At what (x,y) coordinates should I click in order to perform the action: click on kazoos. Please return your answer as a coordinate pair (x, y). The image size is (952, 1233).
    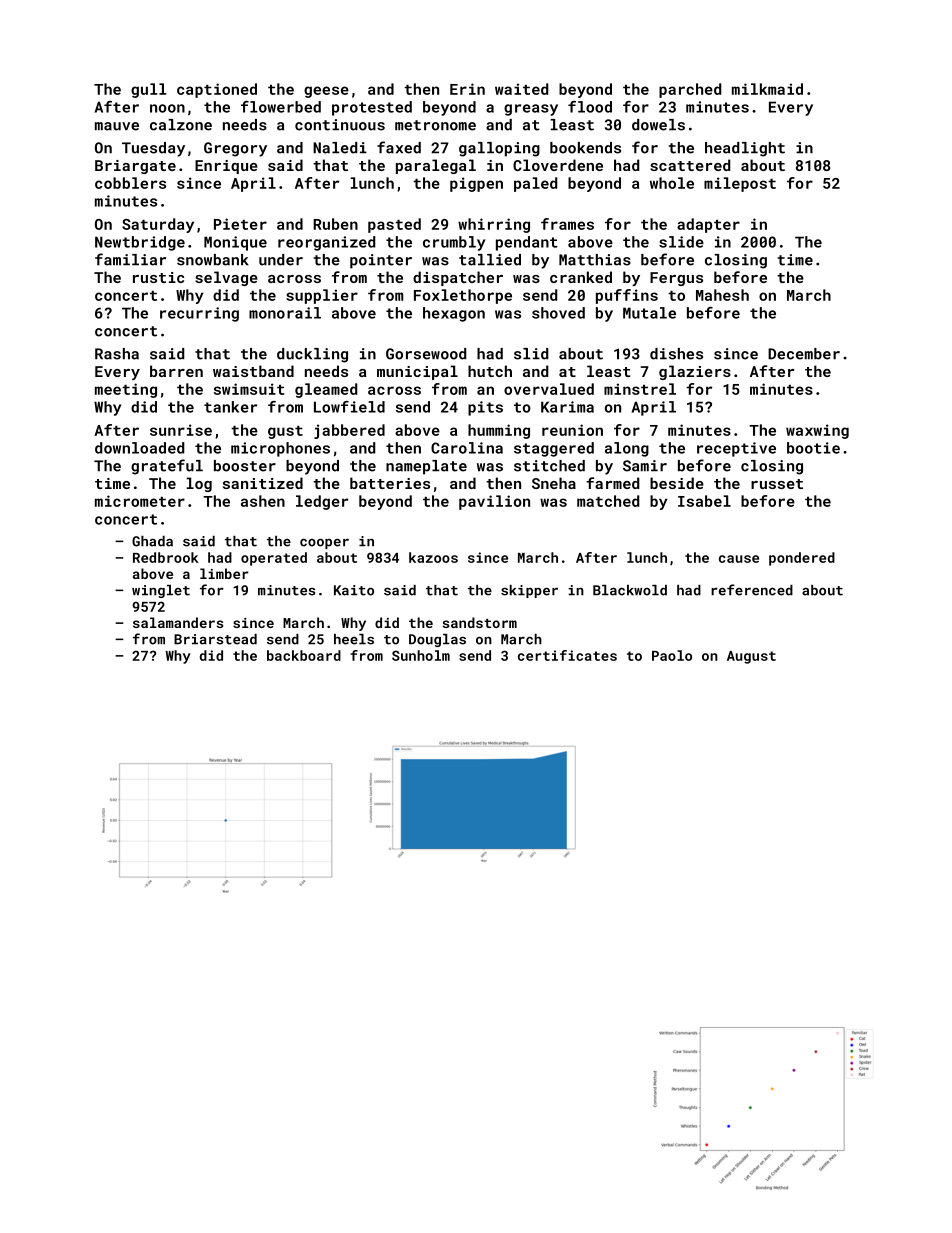
    Looking at the image, I should click on (433, 557).
